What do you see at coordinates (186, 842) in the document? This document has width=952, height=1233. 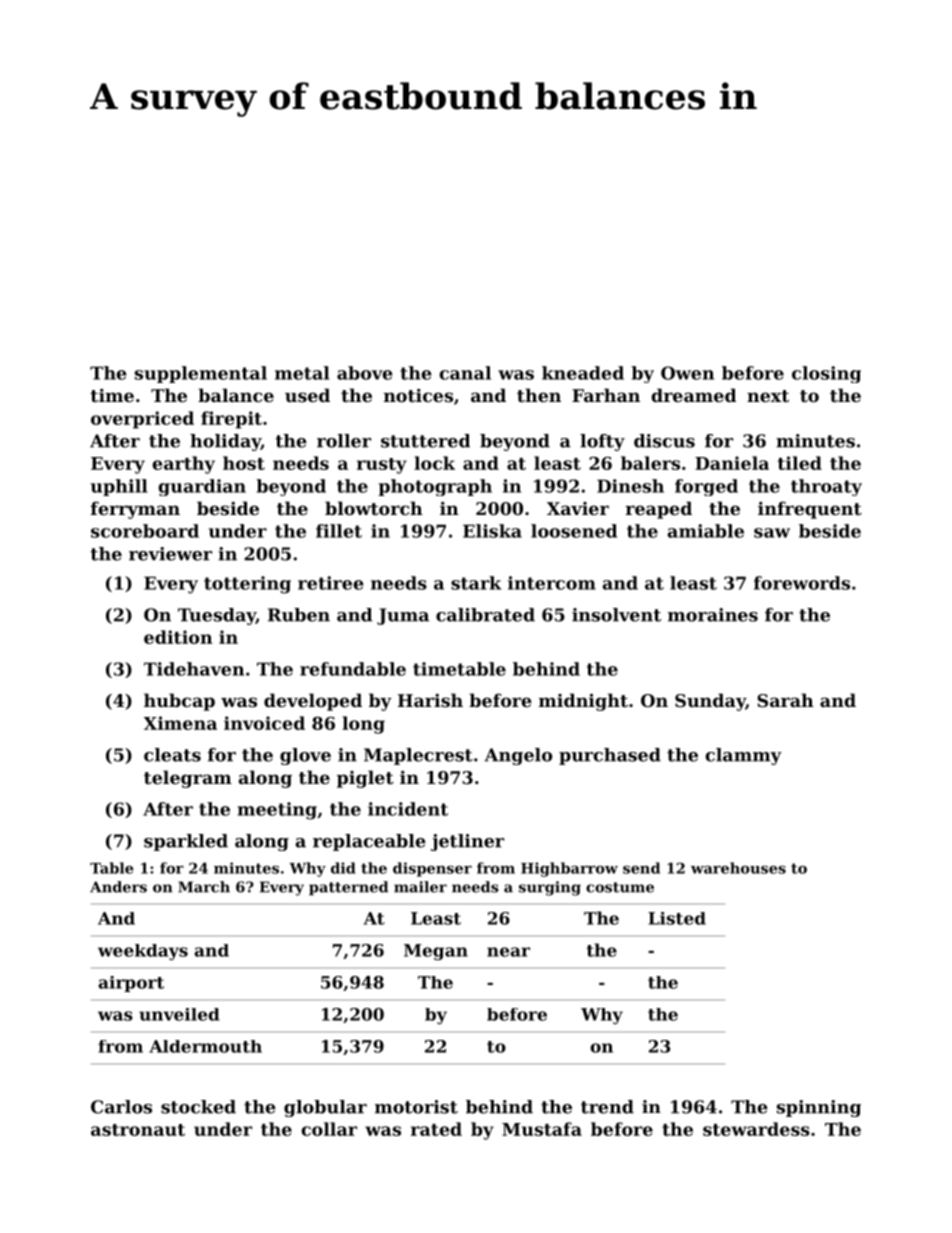 I see `sparkled` at bounding box center [186, 842].
